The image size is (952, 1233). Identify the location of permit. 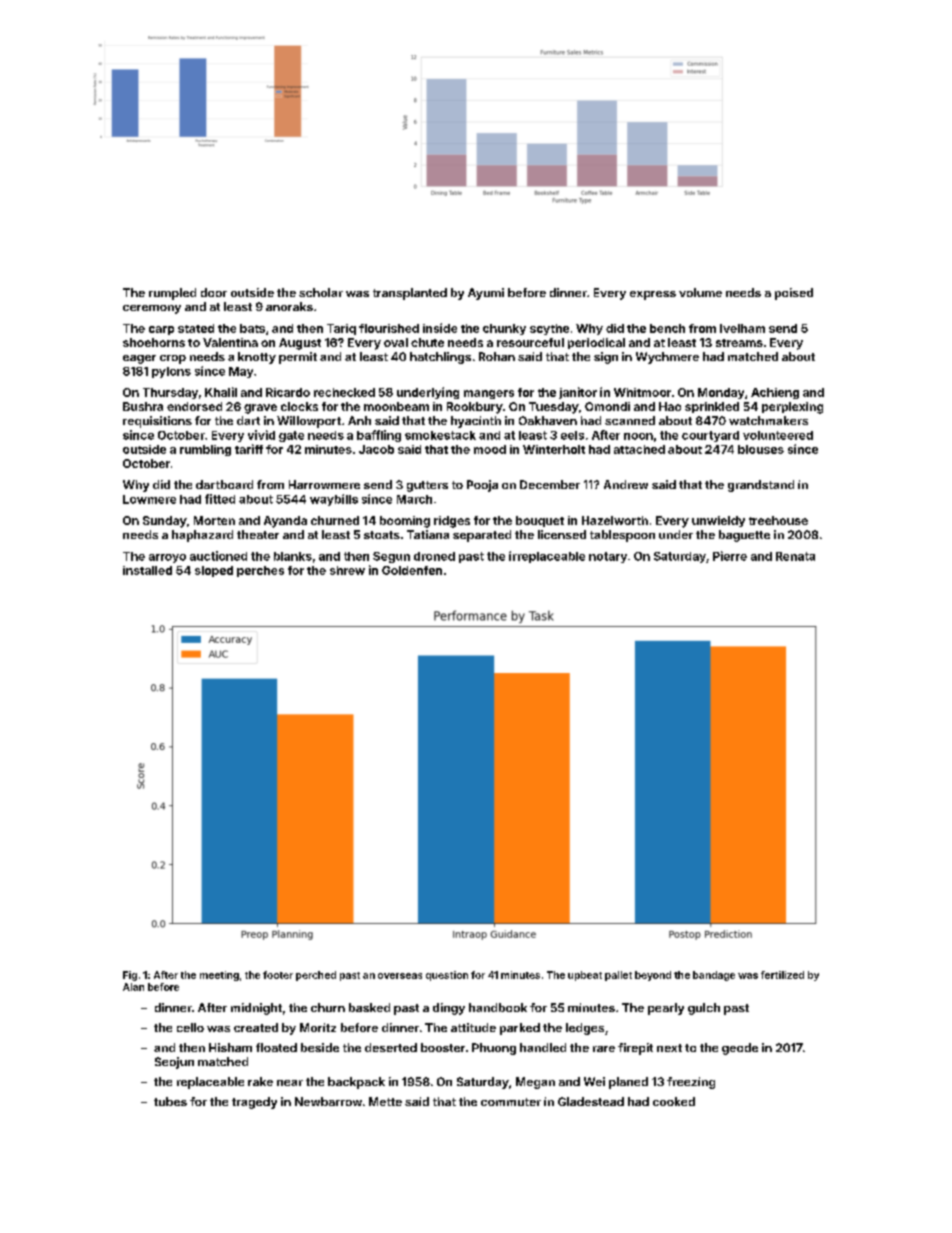
(298, 358).
